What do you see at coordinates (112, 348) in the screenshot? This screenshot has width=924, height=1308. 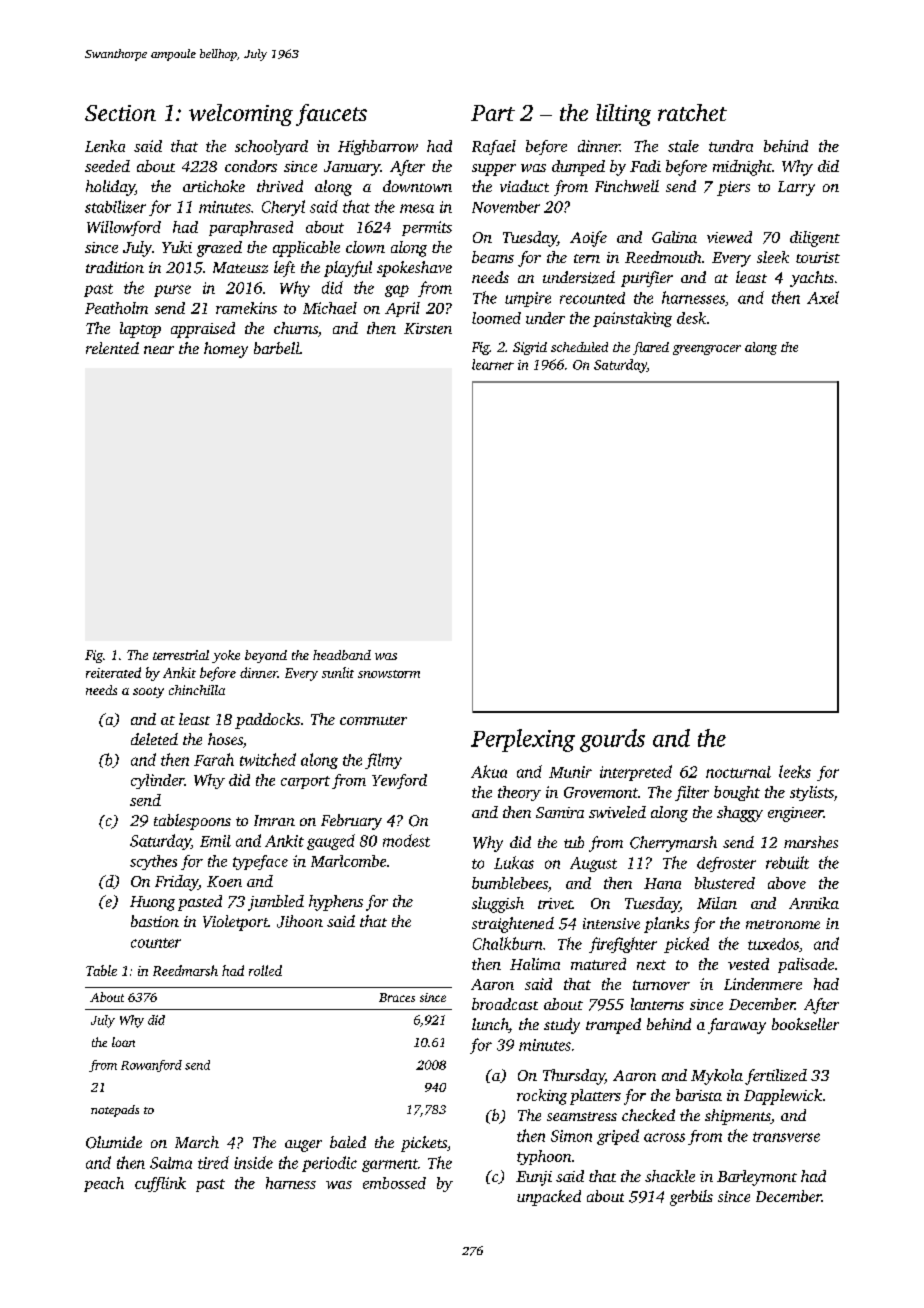 I see `relented` at bounding box center [112, 348].
